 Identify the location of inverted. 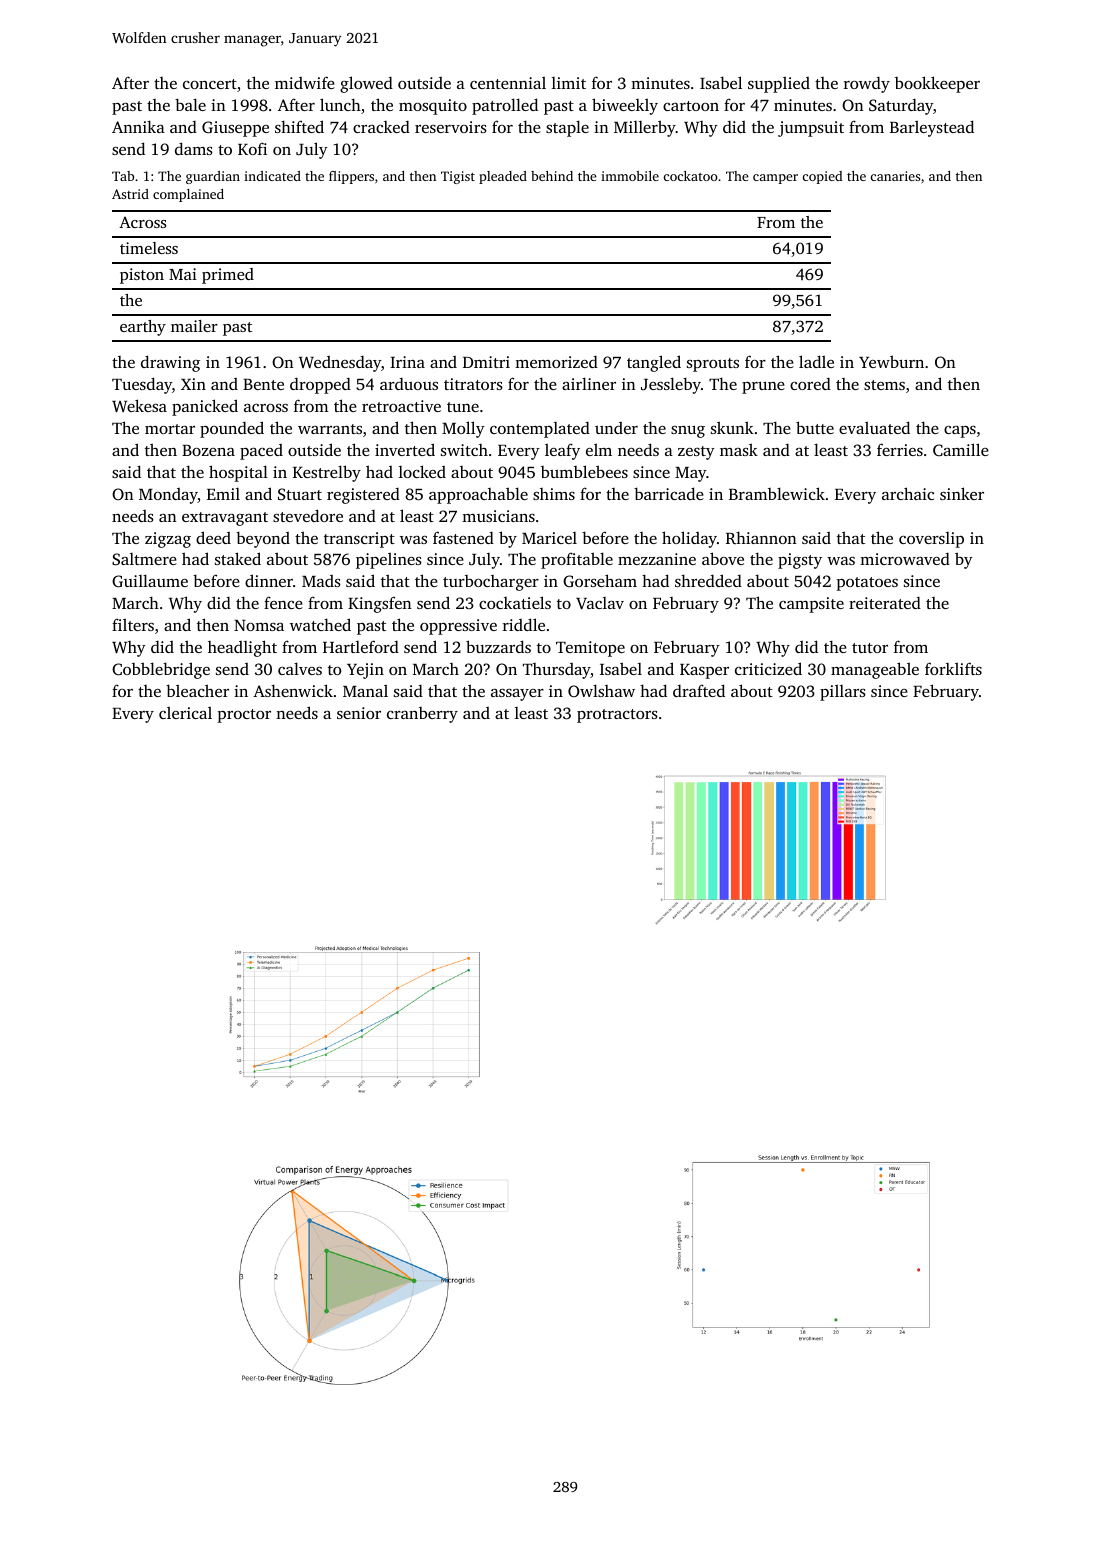
(405, 449).
